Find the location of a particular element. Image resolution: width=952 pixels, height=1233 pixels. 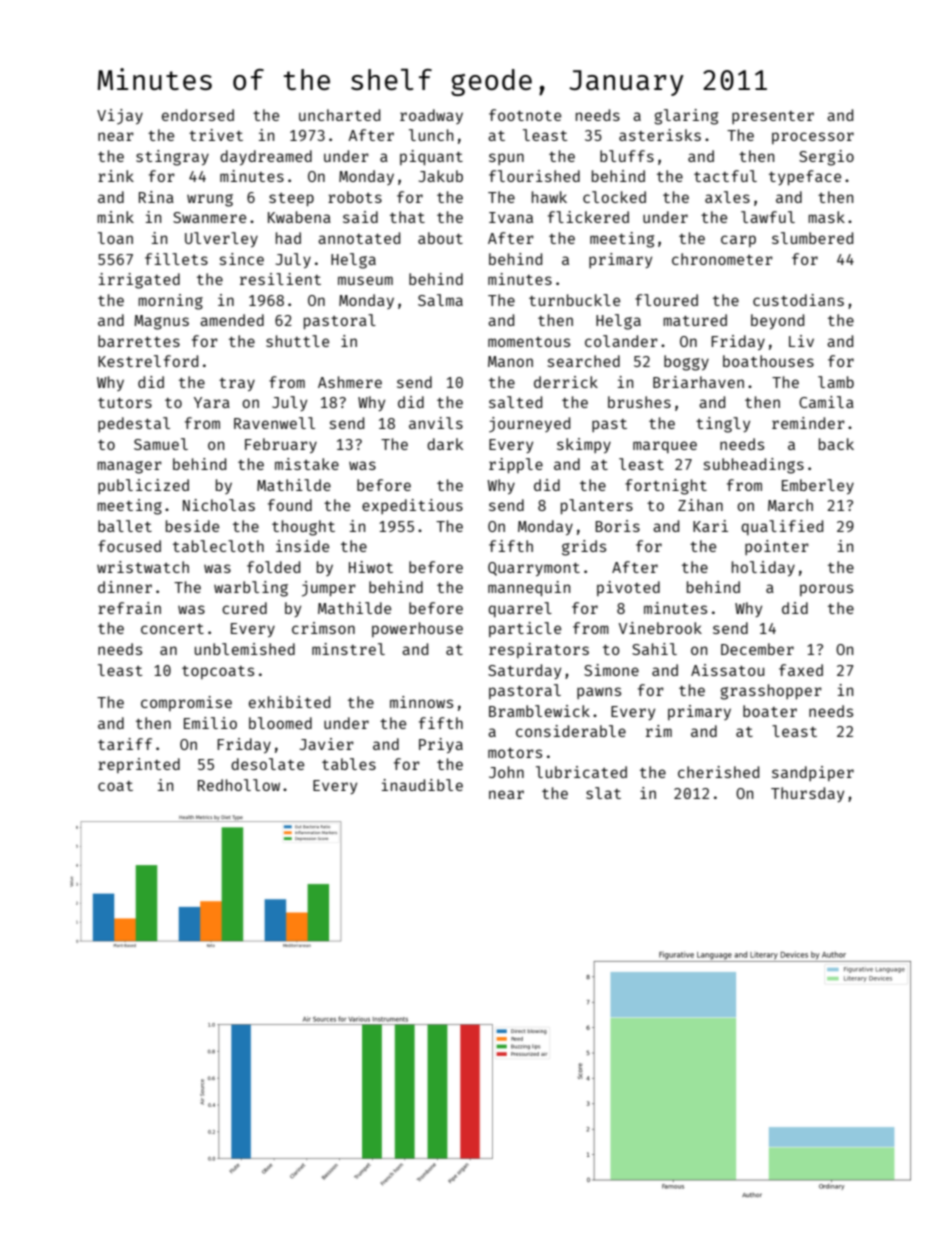

slat is located at coordinates (603, 793).
